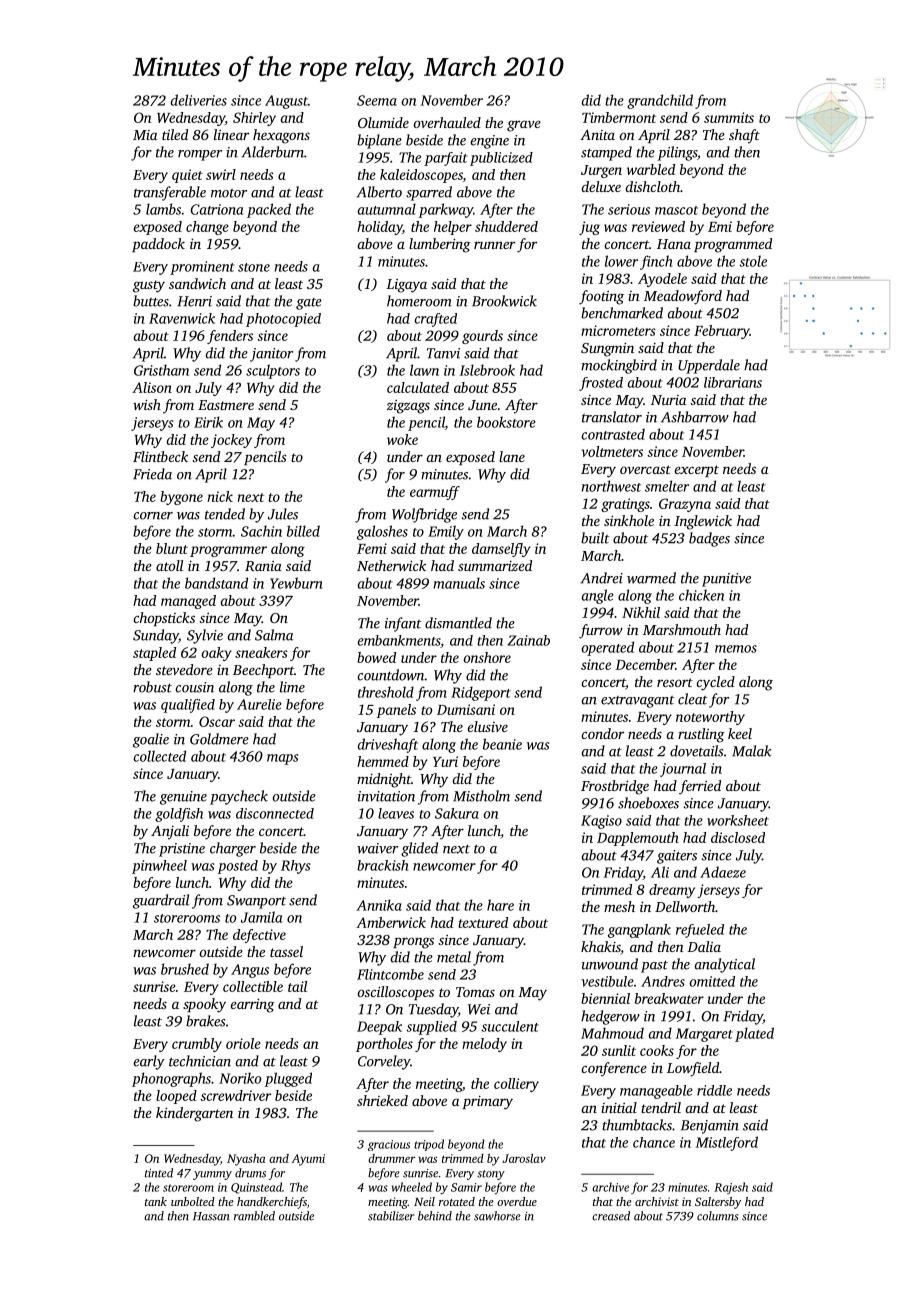  Describe the element at coordinates (506, 422) in the screenshot. I see `bookstore` at that location.
